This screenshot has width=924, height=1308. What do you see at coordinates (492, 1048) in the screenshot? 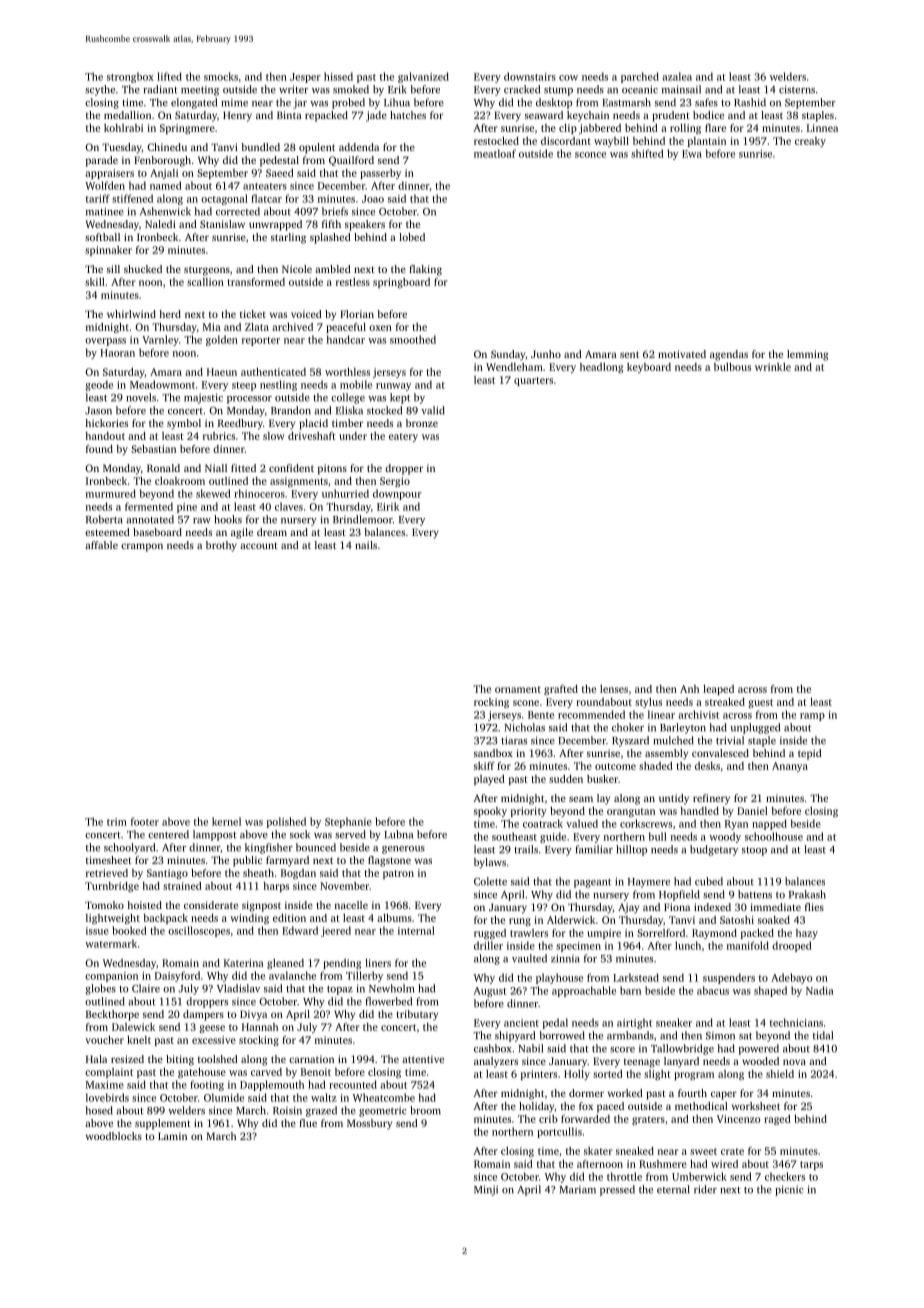
I see `cashbox` at bounding box center [492, 1048].
